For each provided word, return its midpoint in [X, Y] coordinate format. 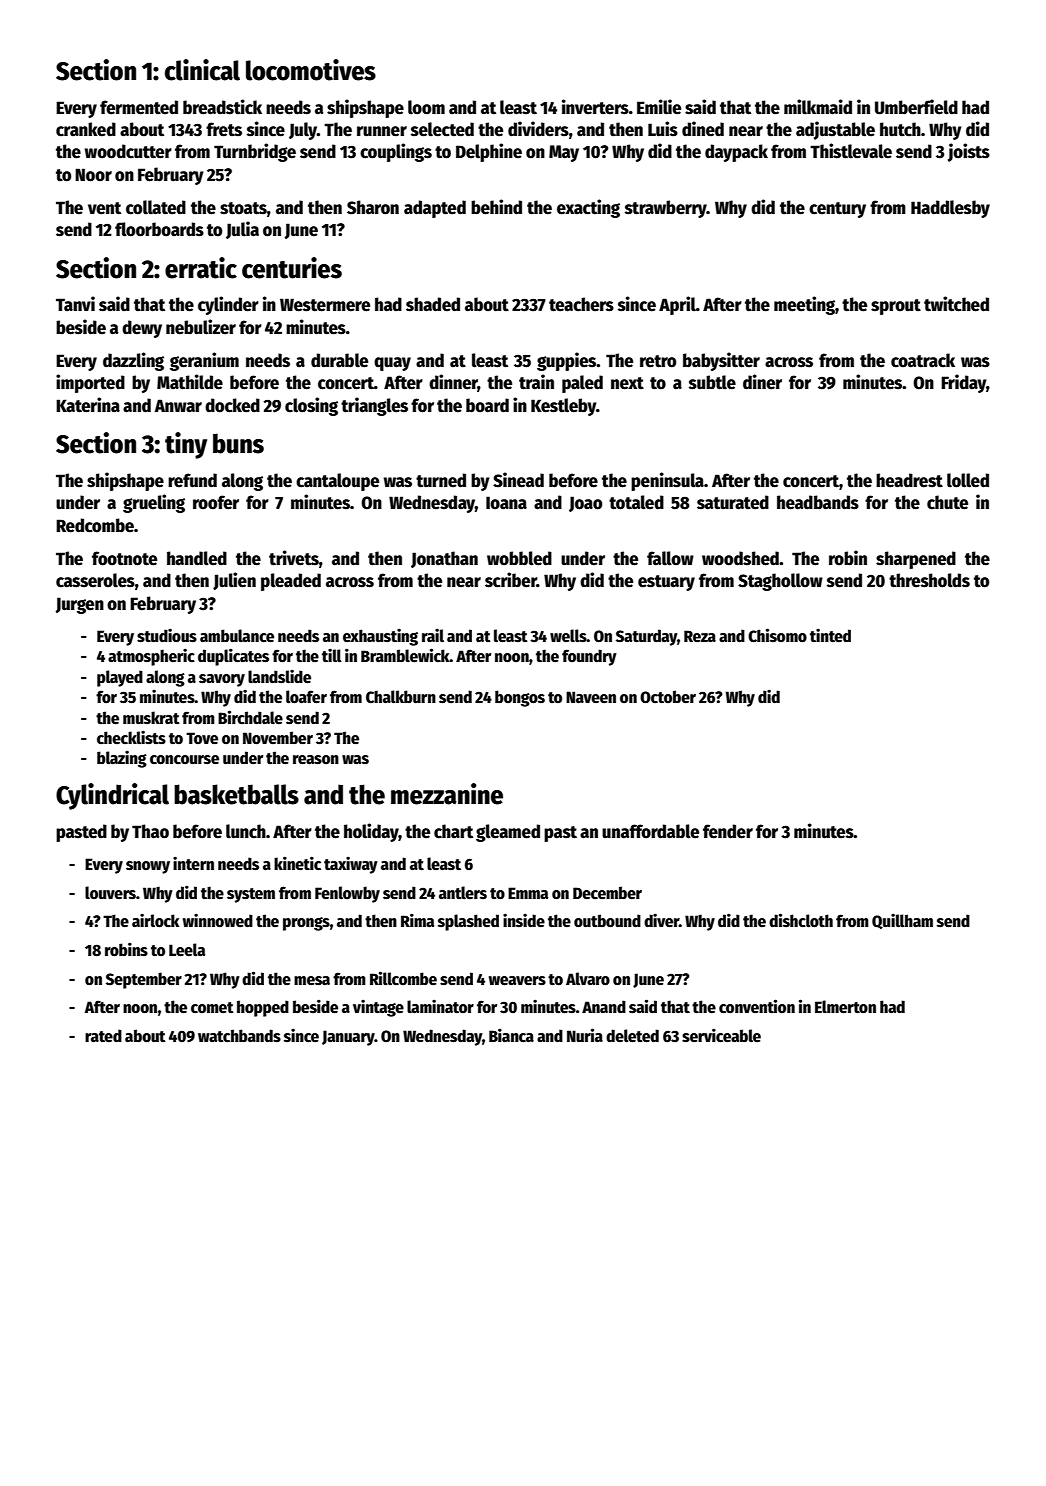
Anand [604, 1006]
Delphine [489, 152]
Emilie [659, 107]
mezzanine [447, 794]
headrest [909, 480]
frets [224, 129]
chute [947, 502]
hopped [263, 1008]
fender [728, 831]
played [120, 678]
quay [392, 364]
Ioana [506, 503]
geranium [204, 361]
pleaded [291, 582]
